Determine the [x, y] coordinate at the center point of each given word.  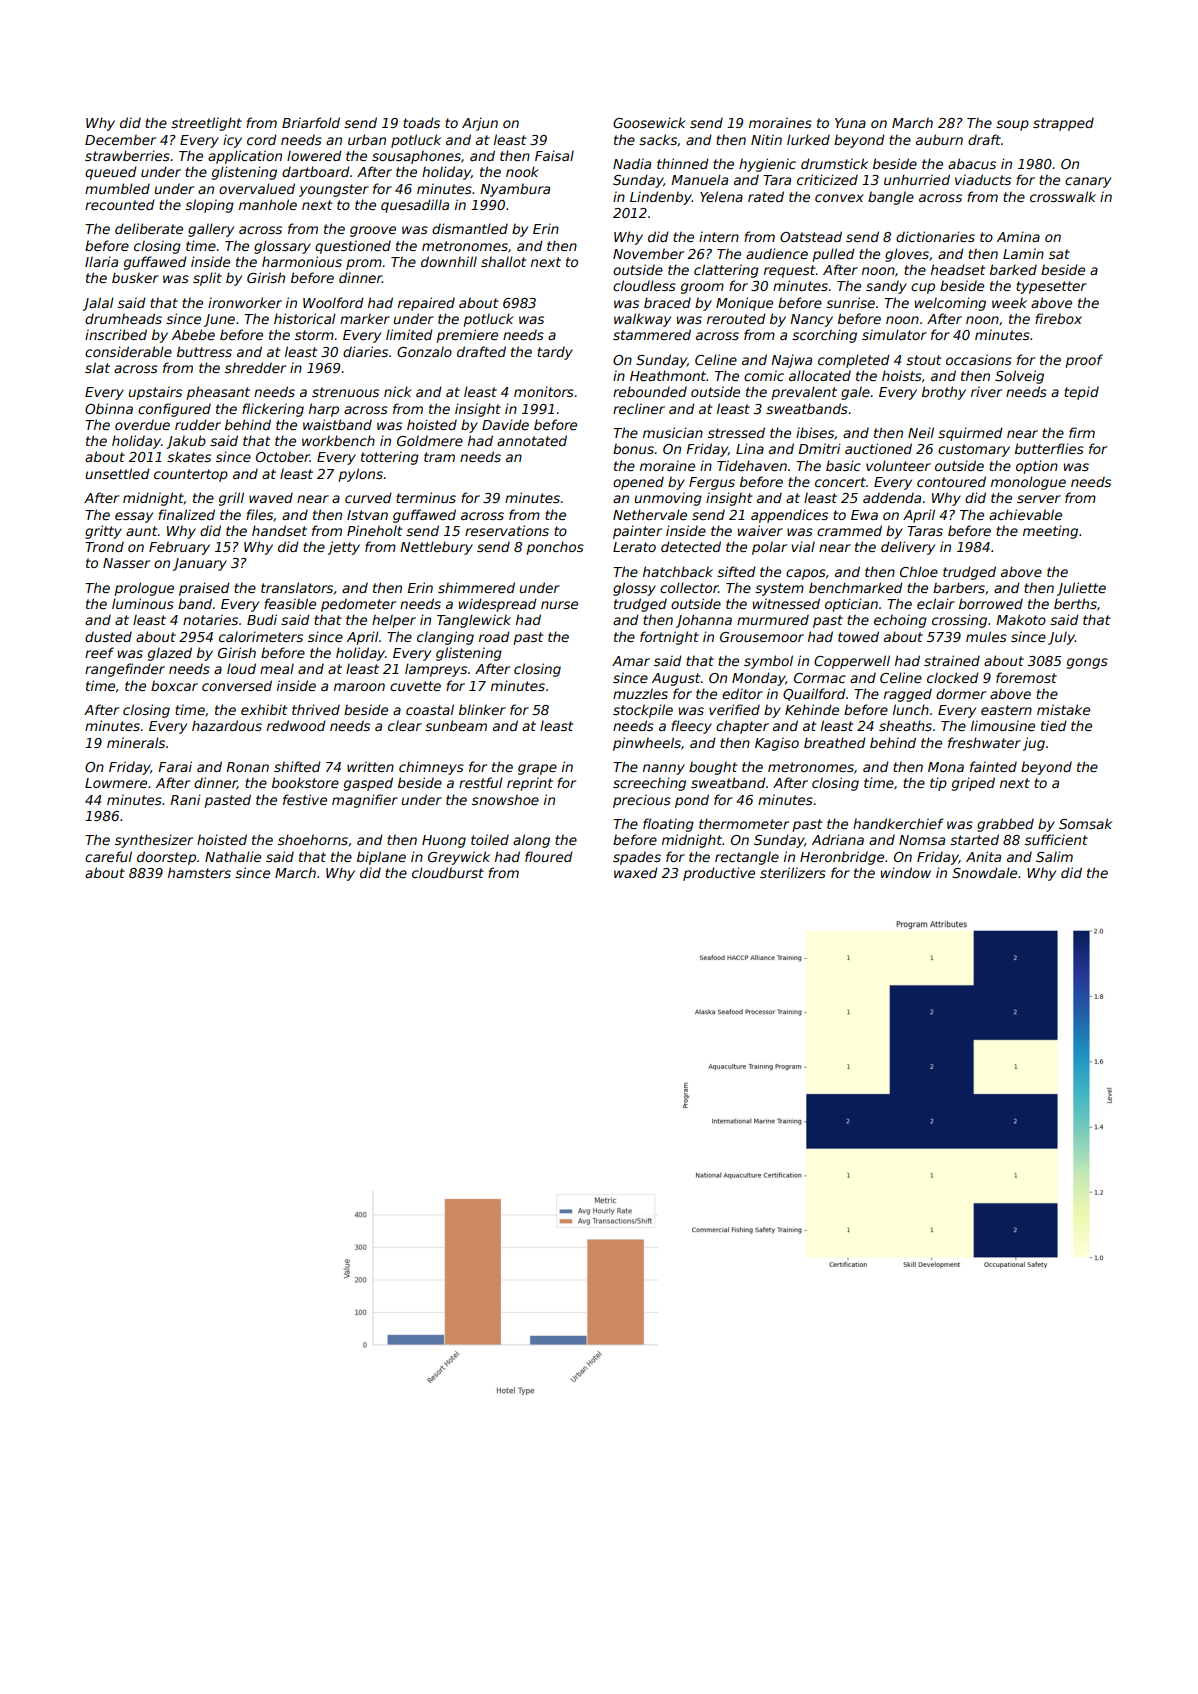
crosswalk [1063, 196]
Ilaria [101, 261]
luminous [143, 603]
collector [689, 587]
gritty [103, 532]
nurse [559, 605]
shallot [503, 261]
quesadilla [415, 206]
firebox [1058, 318]
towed [858, 636]
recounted [120, 204]
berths [1075, 603]
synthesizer [154, 841]
